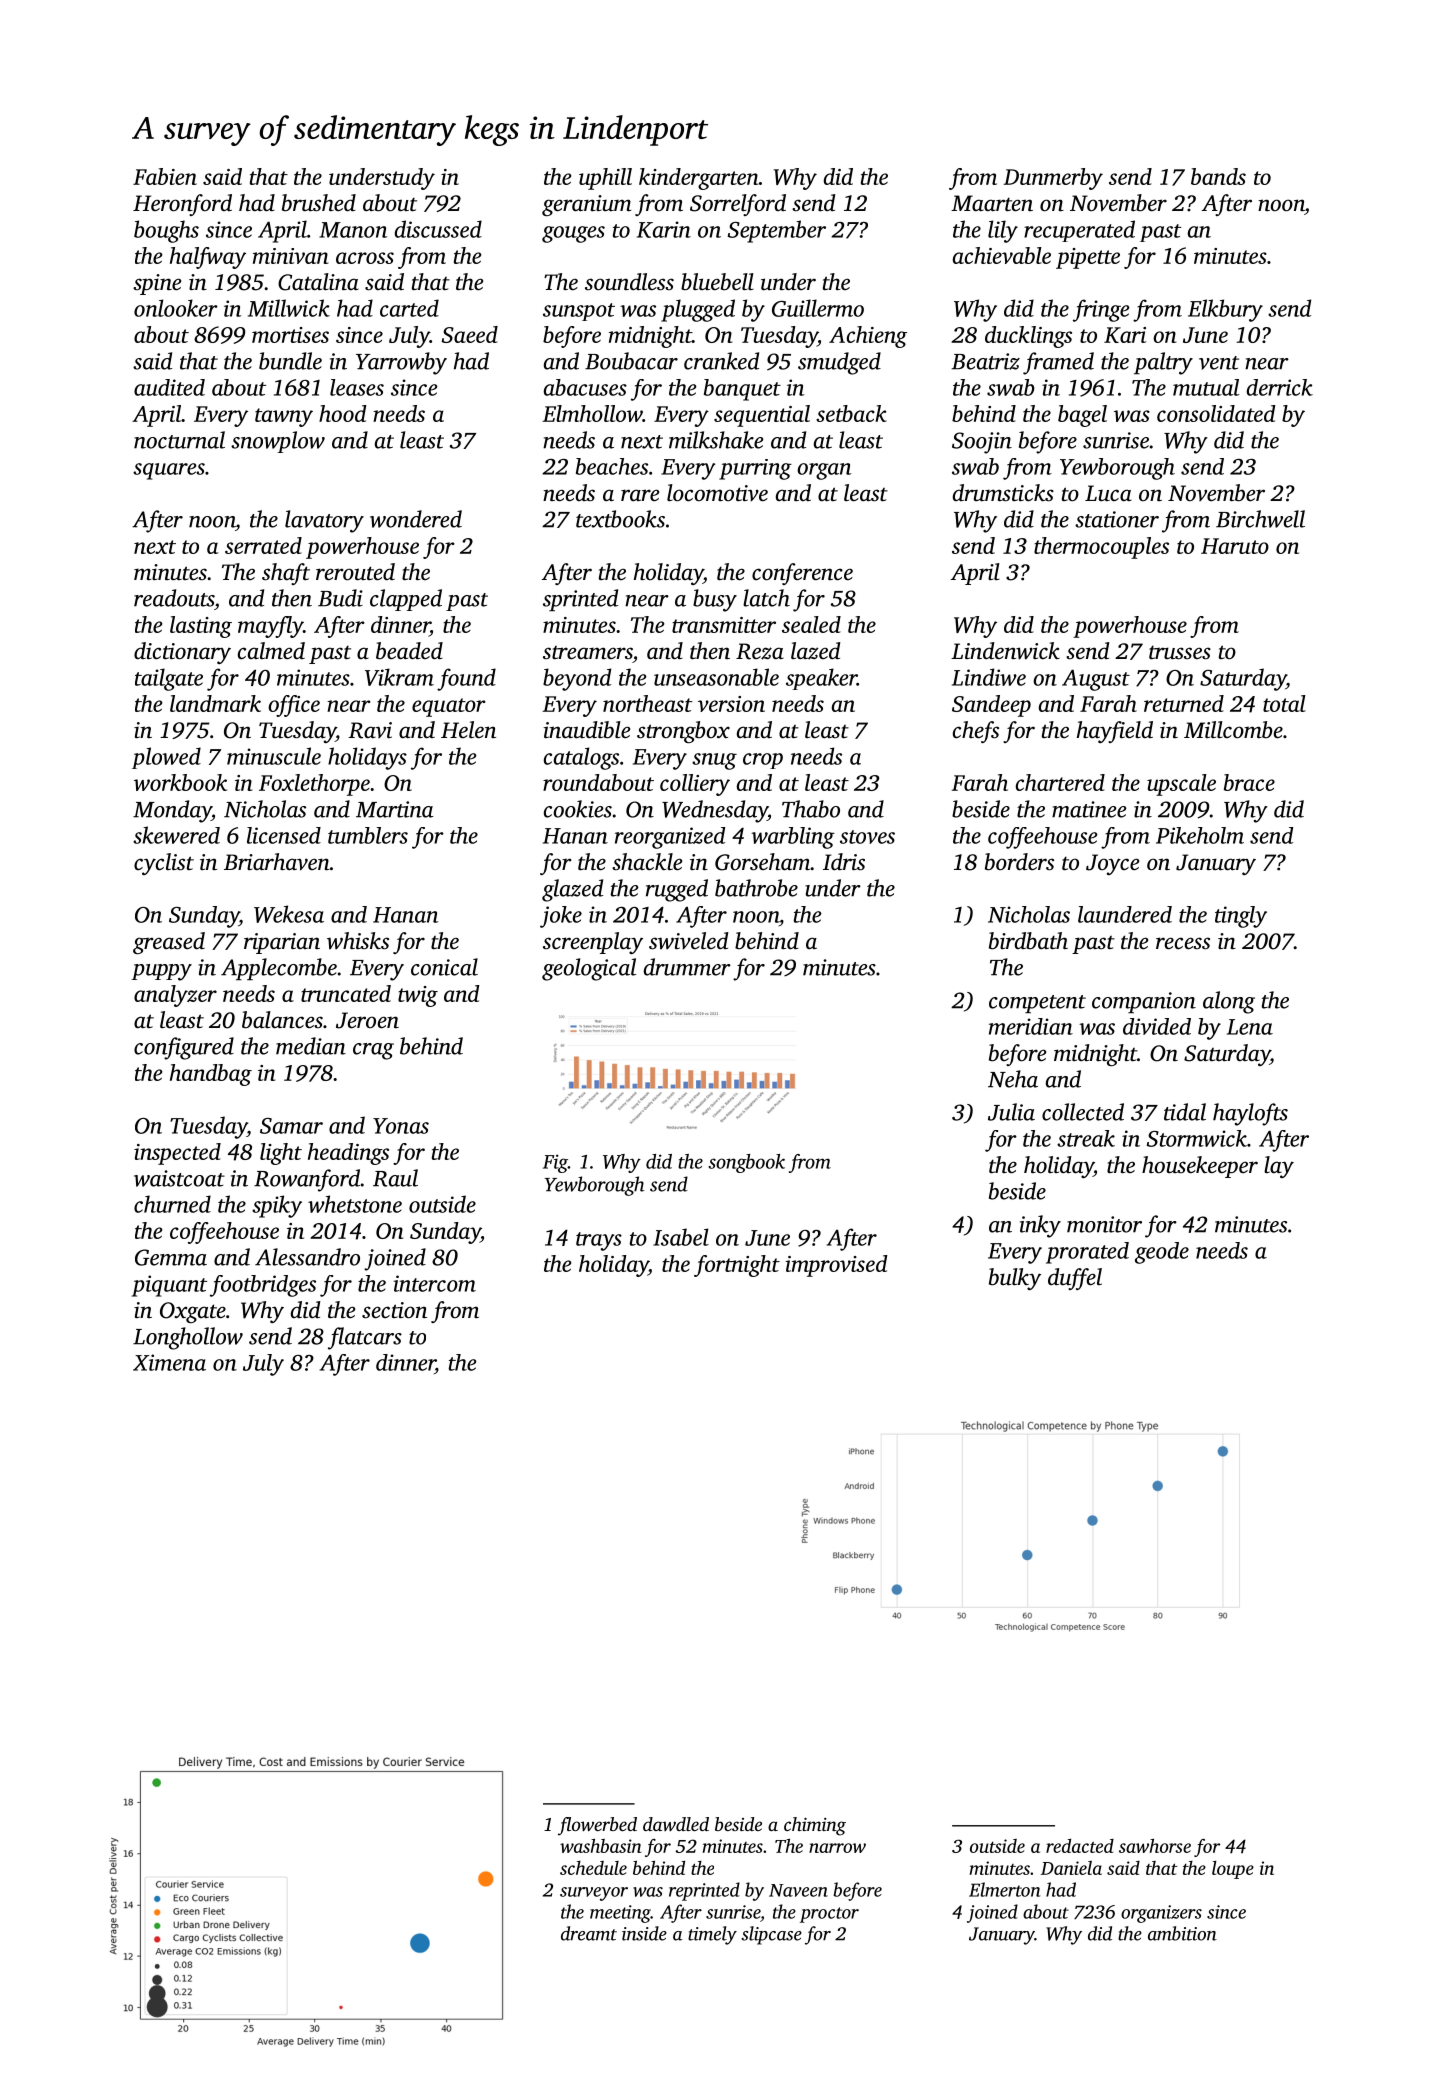 Image resolution: width=1450 pixels, height=2100 pixels. What do you see at coordinates (1011, 1112) in the page?
I see `Julia` at bounding box center [1011, 1112].
